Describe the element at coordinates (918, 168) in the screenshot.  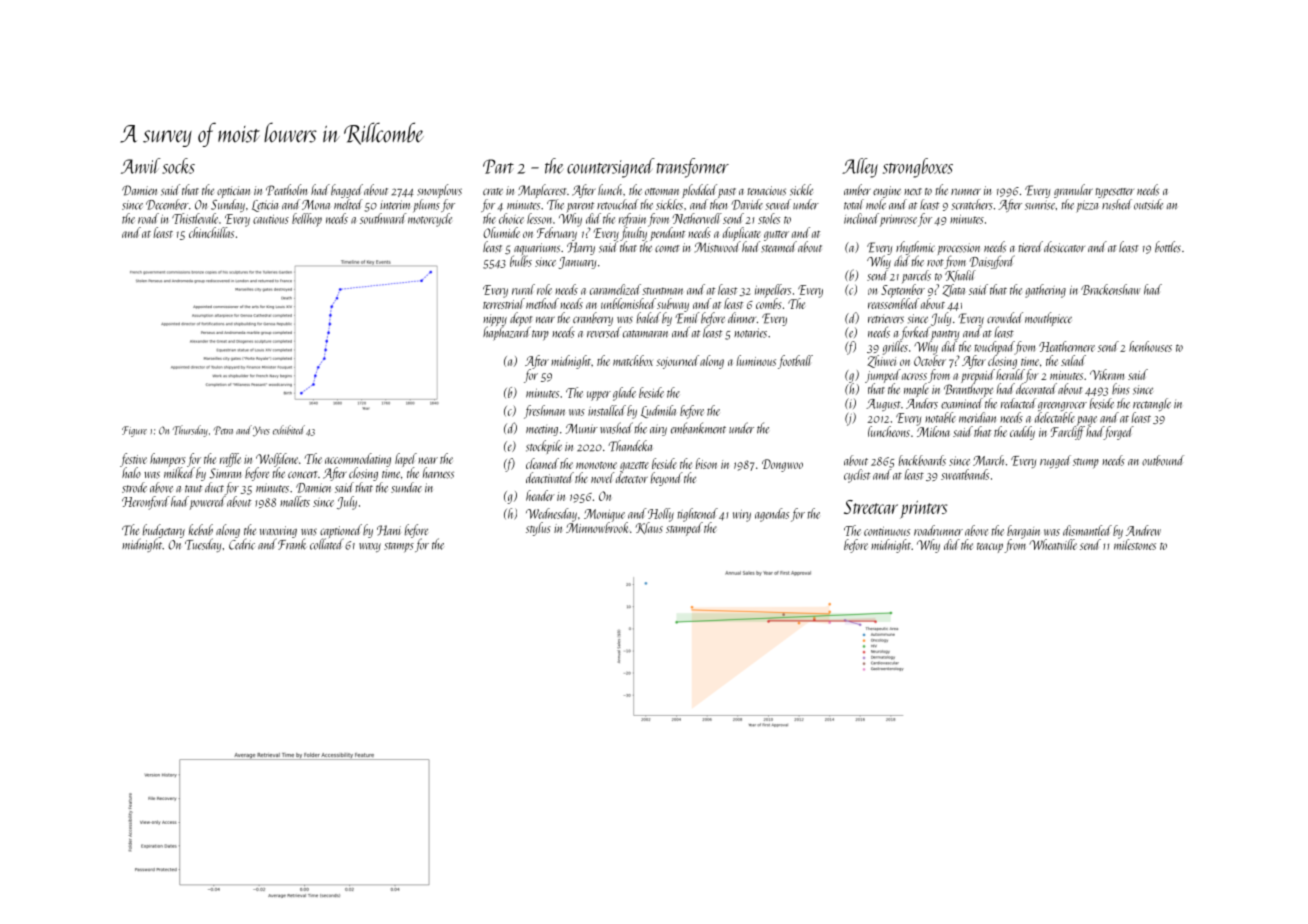
I see `strongboxes` at that location.
